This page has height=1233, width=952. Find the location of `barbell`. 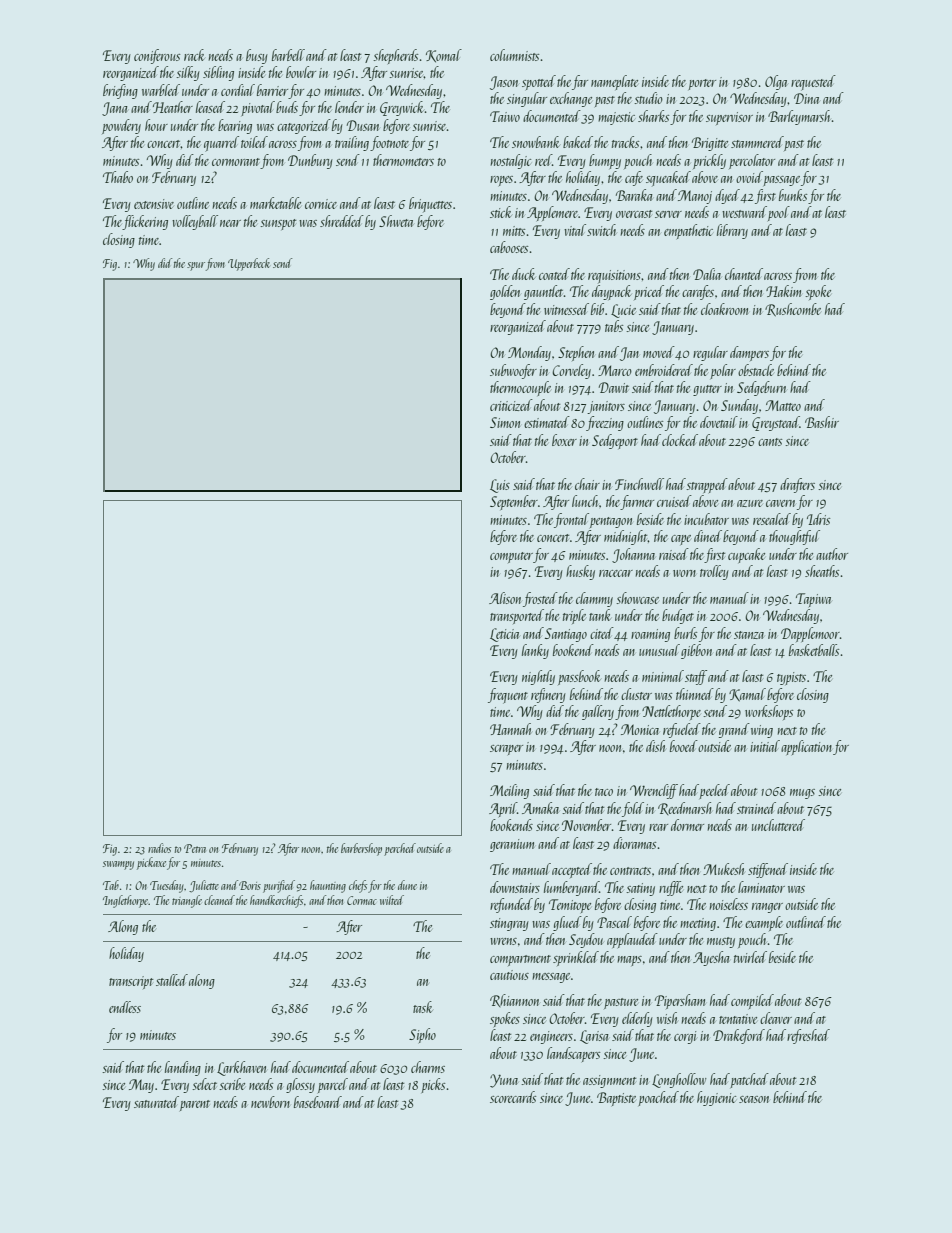

barbell is located at coordinates (288, 55).
